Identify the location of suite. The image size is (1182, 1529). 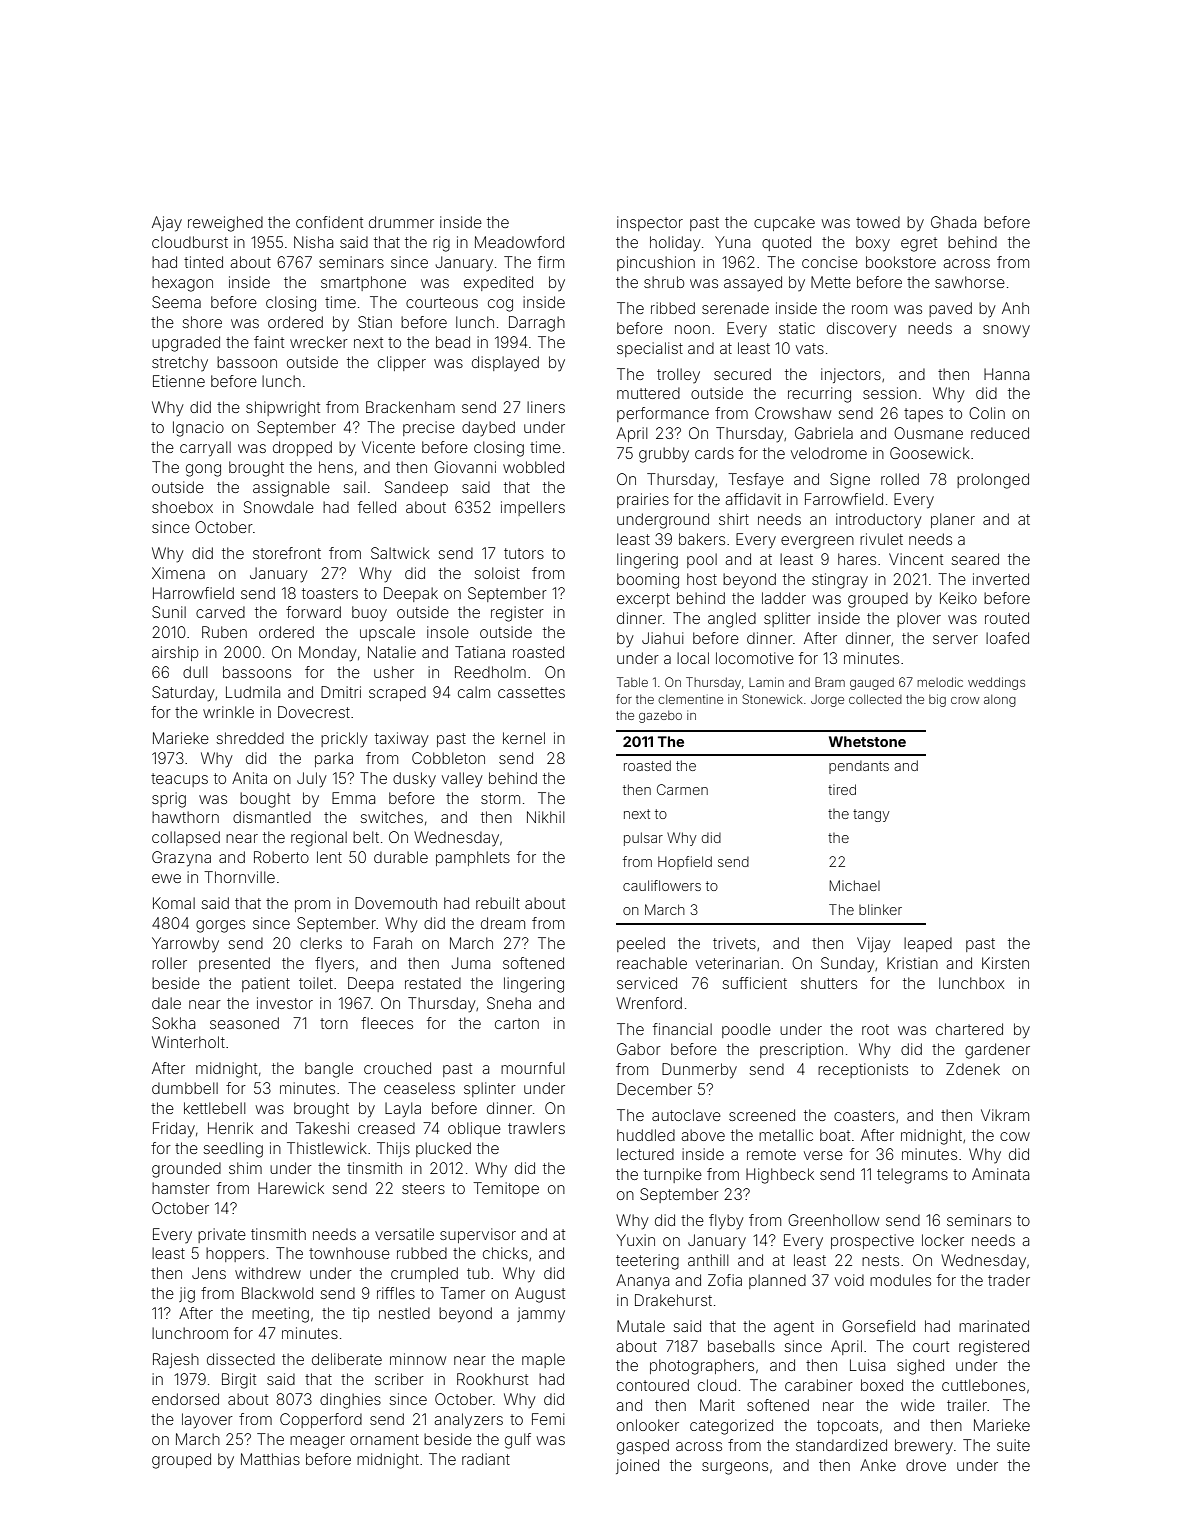
(1013, 1445).
